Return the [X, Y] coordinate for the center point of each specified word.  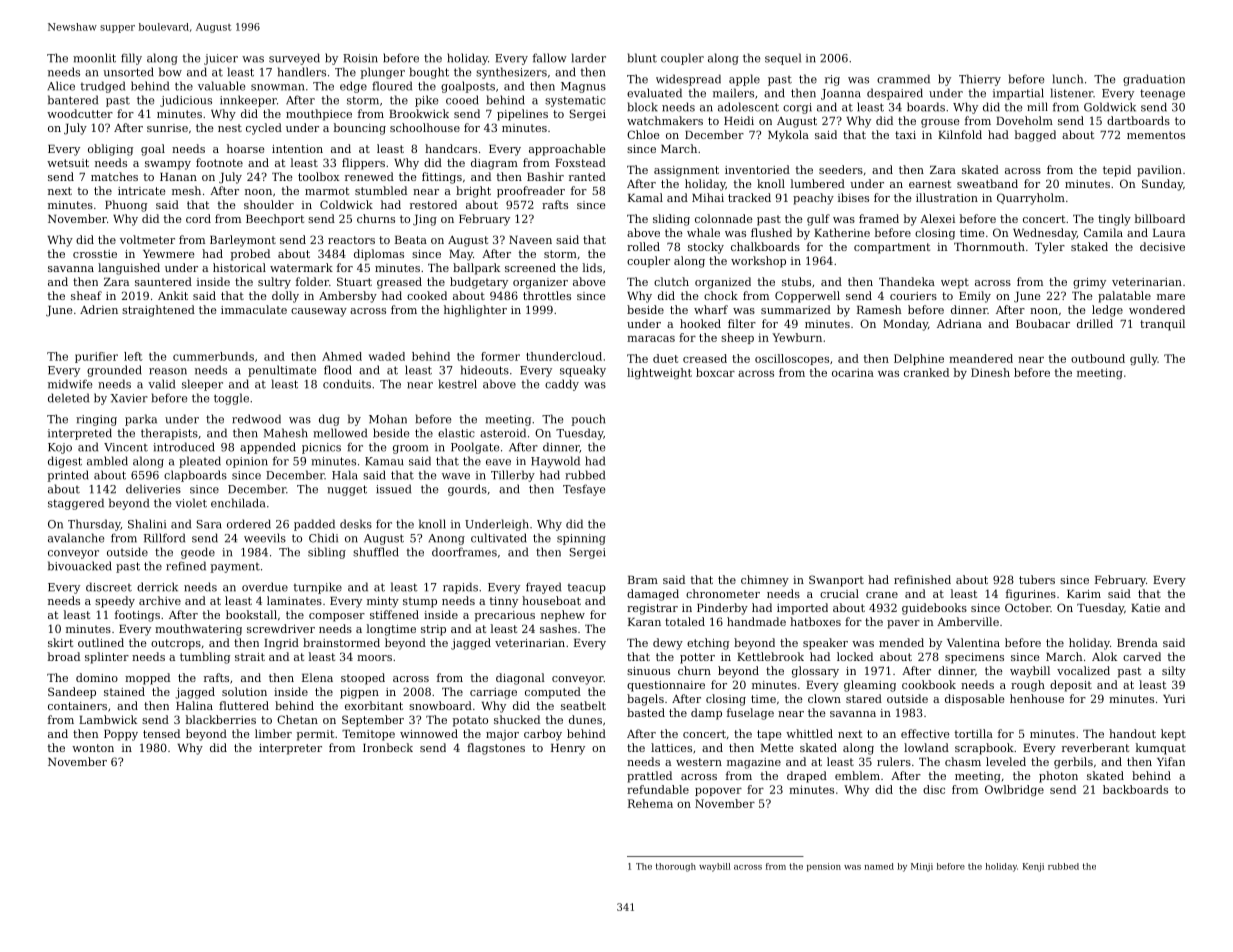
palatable [1124, 297]
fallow [550, 58]
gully [1144, 359]
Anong [446, 539]
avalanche [76, 538]
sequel [783, 59]
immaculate [254, 309]
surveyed [294, 59]
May [461, 255]
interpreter [290, 749]
